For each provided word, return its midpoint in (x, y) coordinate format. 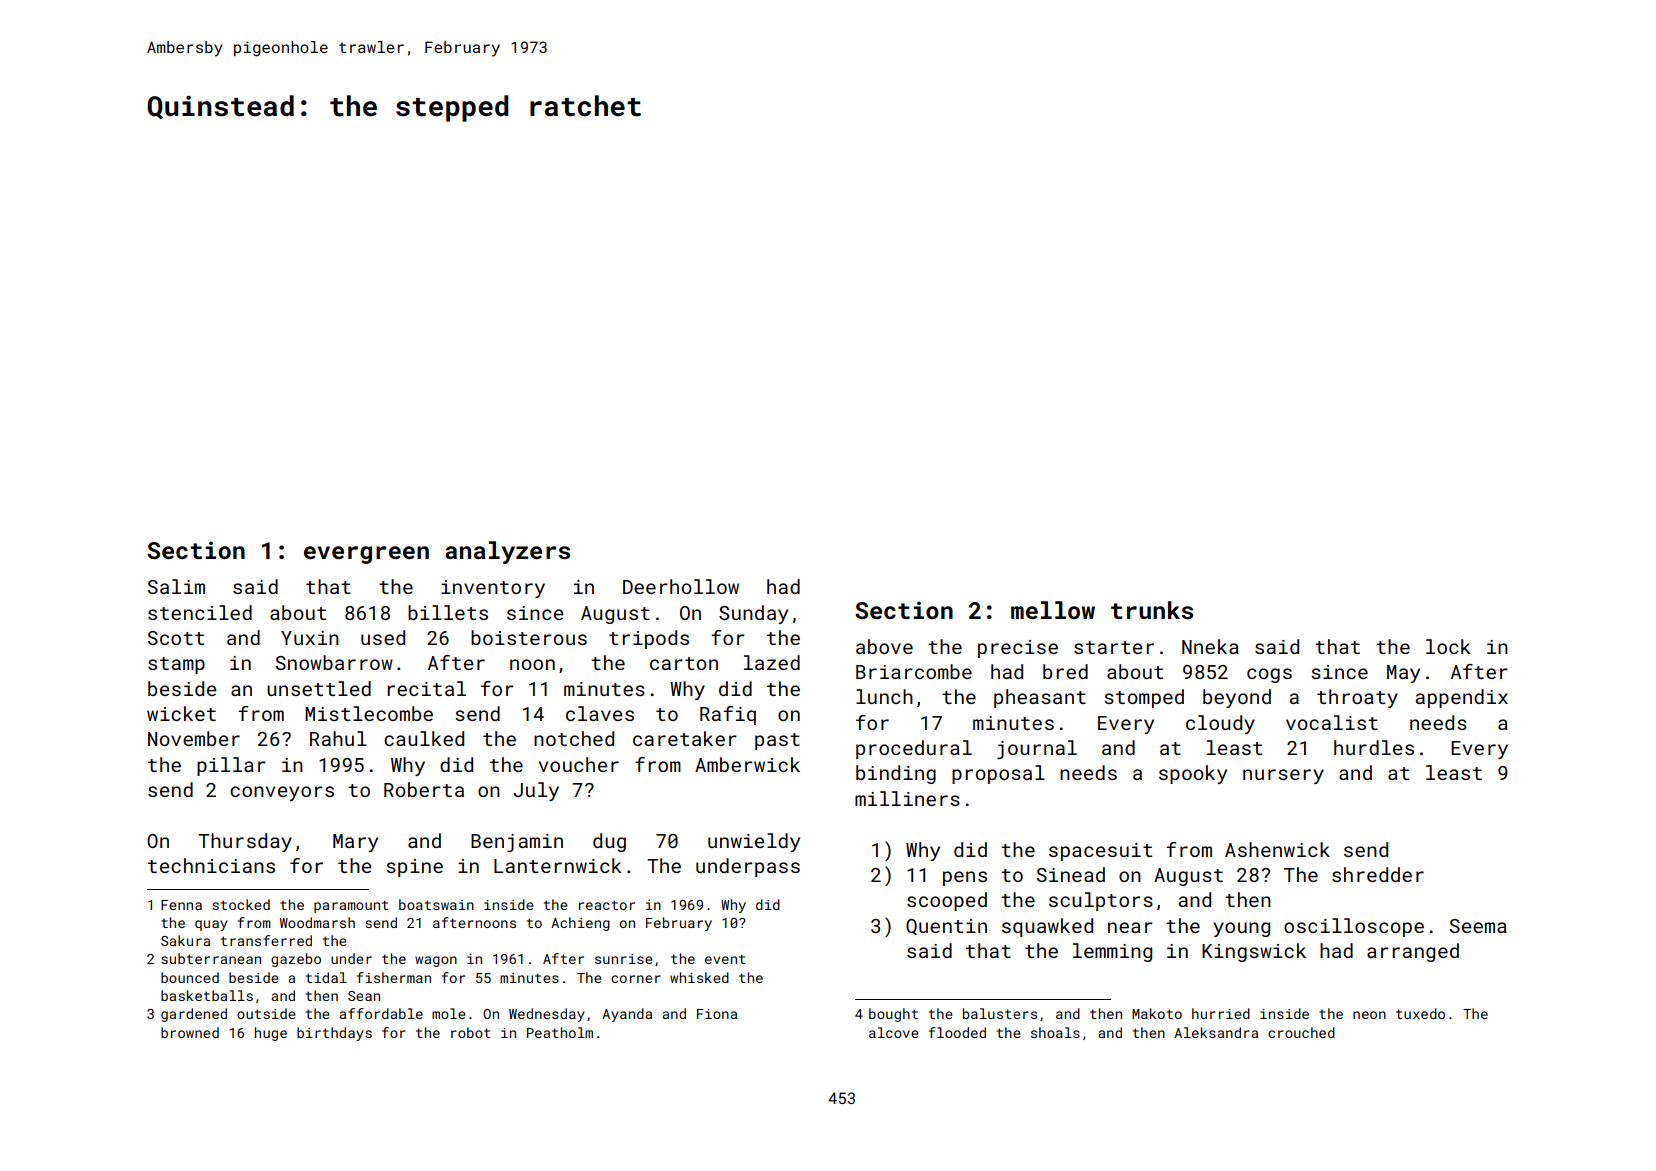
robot (471, 1032)
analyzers (507, 552)
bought (893, 1015)
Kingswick (1254, 952)
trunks (1152, 610)
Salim (176, 586)
